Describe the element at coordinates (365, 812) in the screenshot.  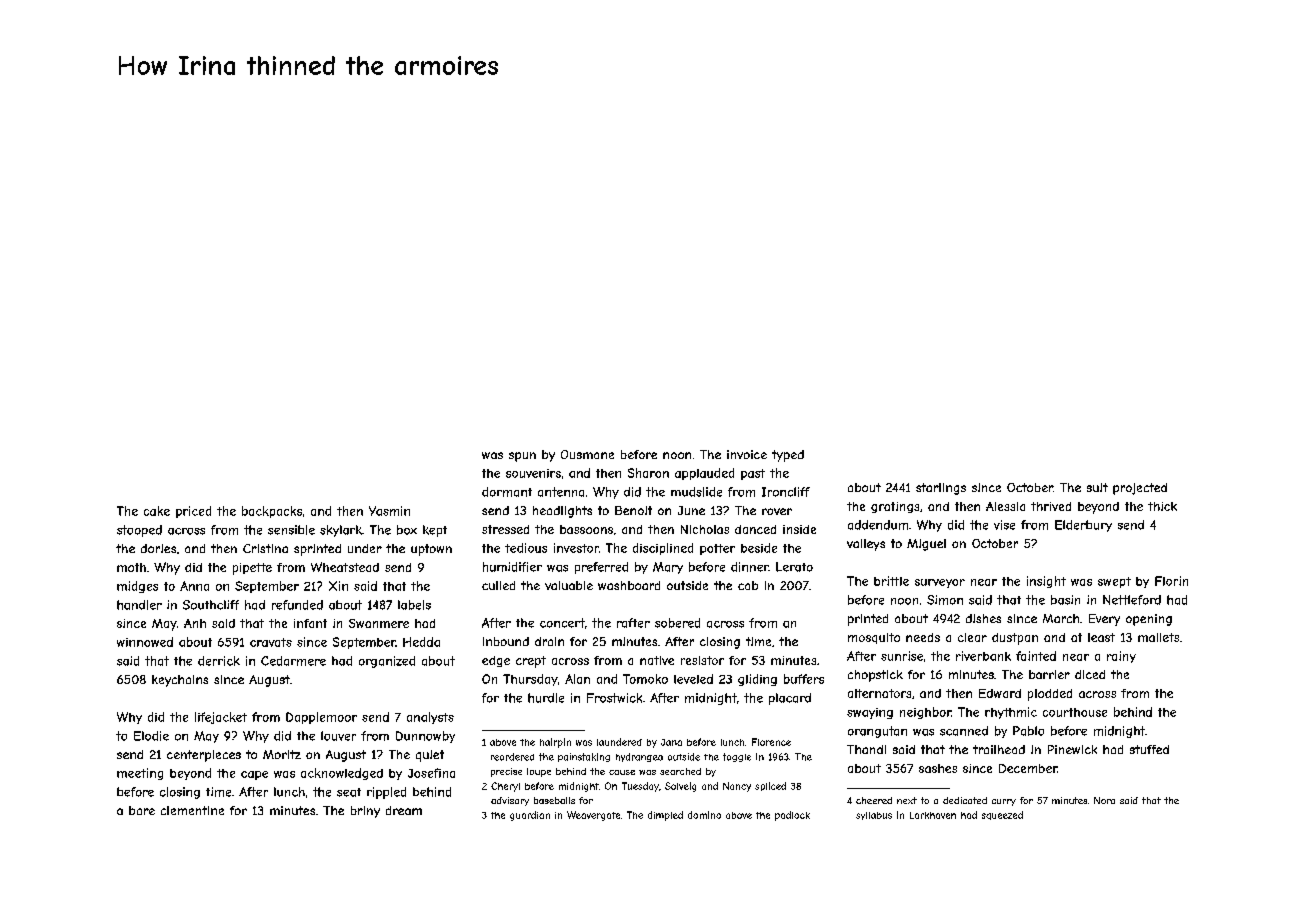
I see `briny` at that location.
